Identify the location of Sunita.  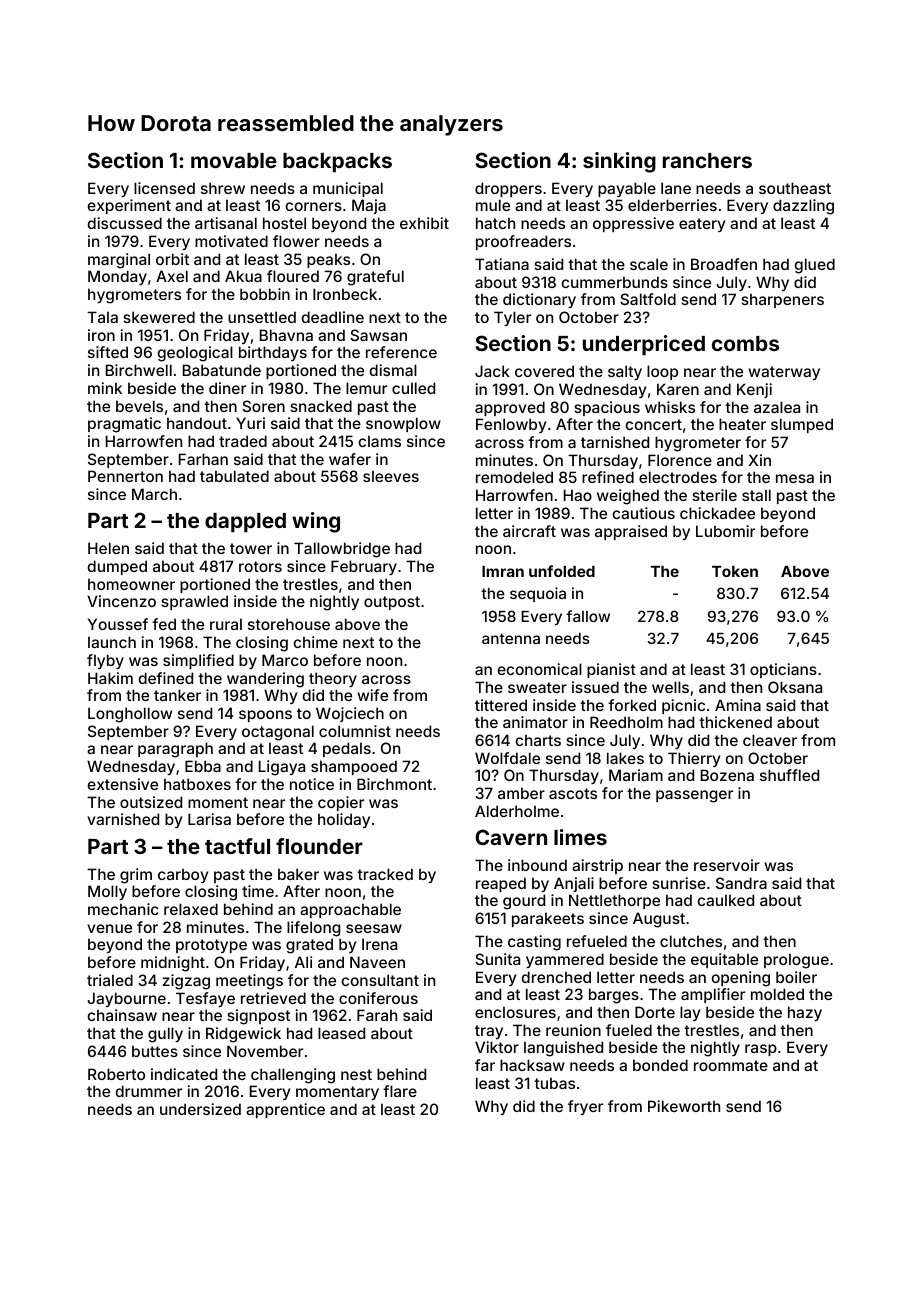
(497, 959).
